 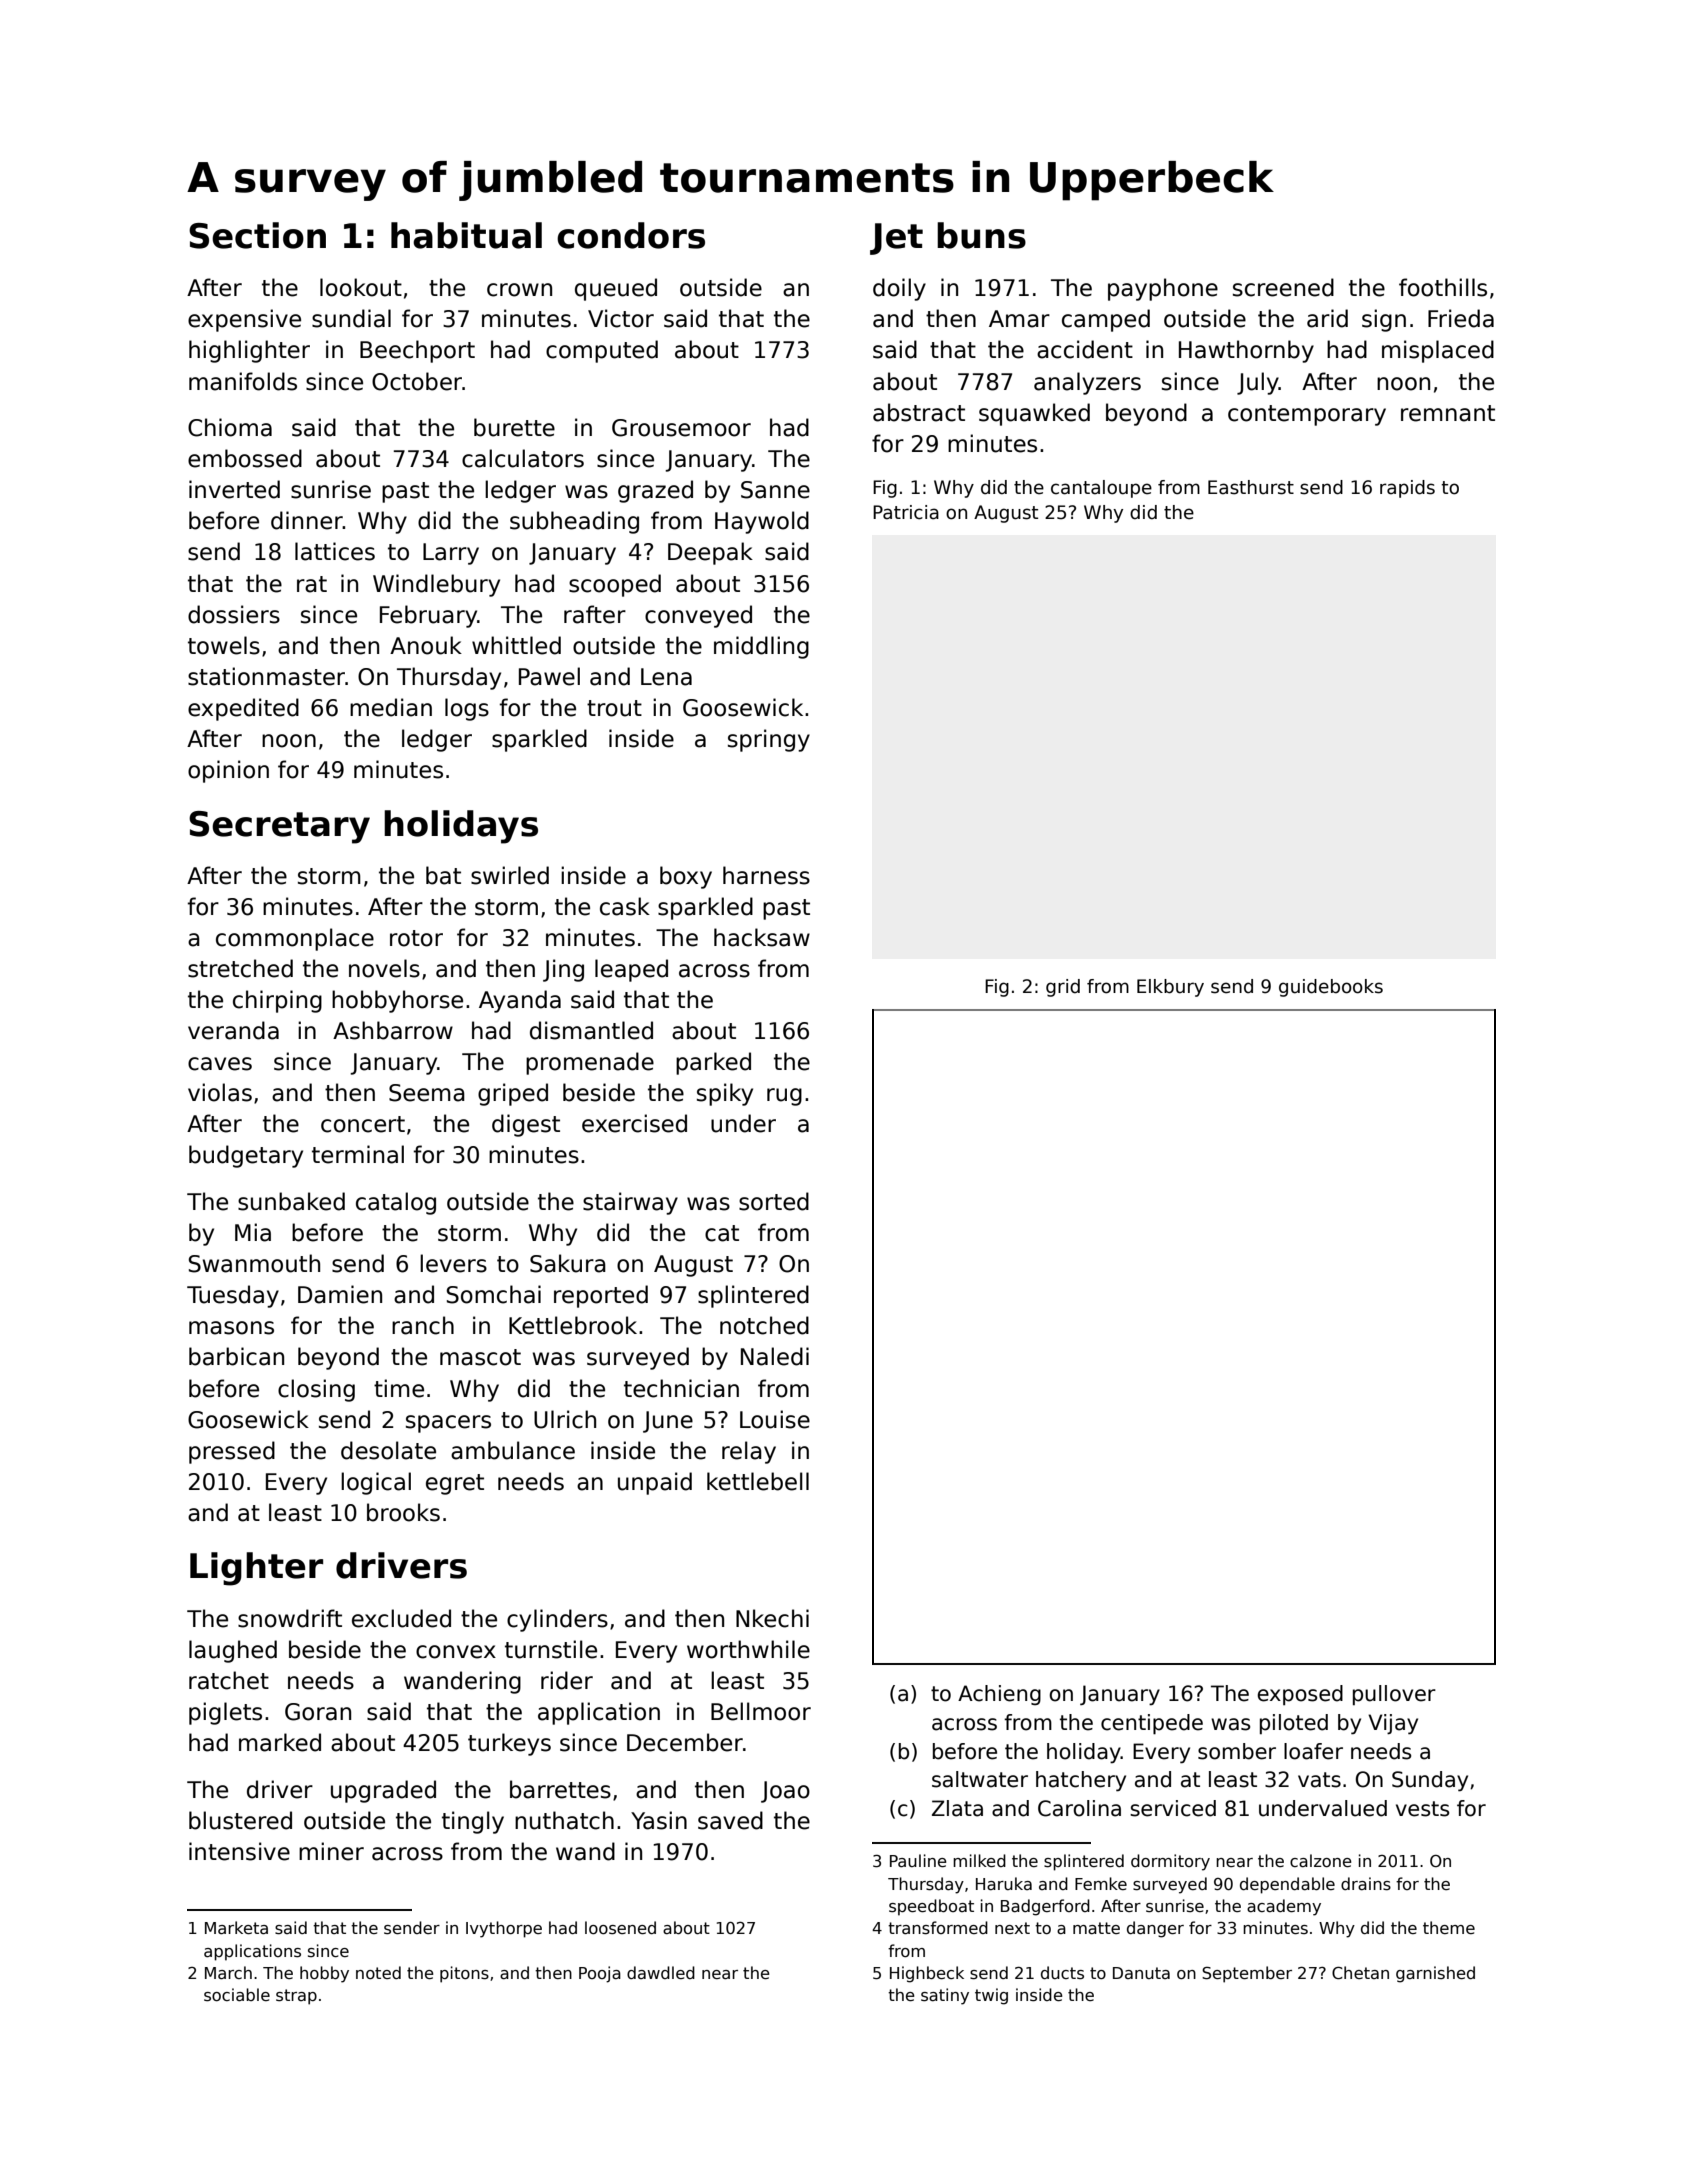 I want to click on guidebooks, so click(x=1331, y=988).
